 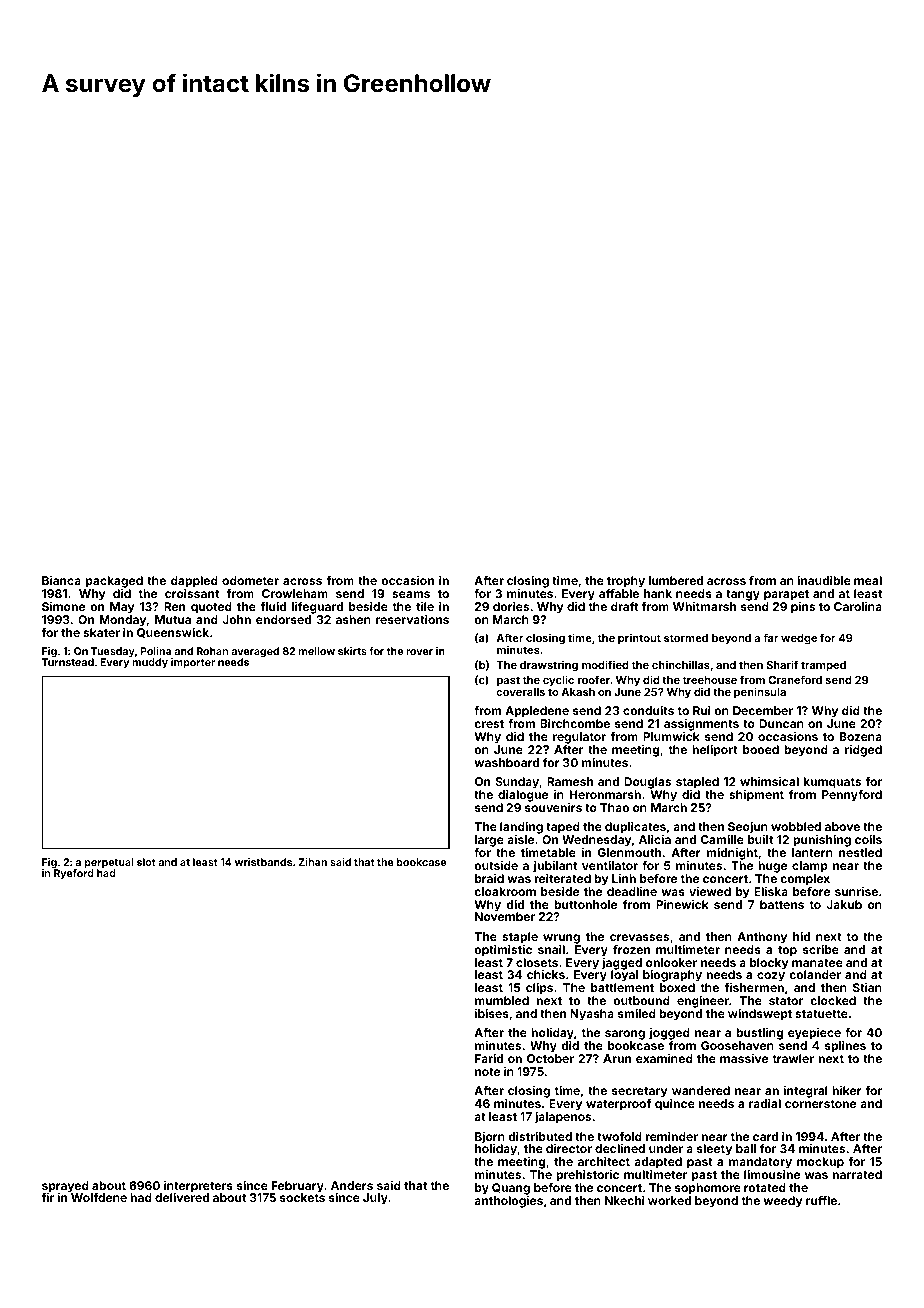 What do you see at coordinates (858, 606) in the screenshot?
I see `Carolina` at bounding box center [858, 606].
